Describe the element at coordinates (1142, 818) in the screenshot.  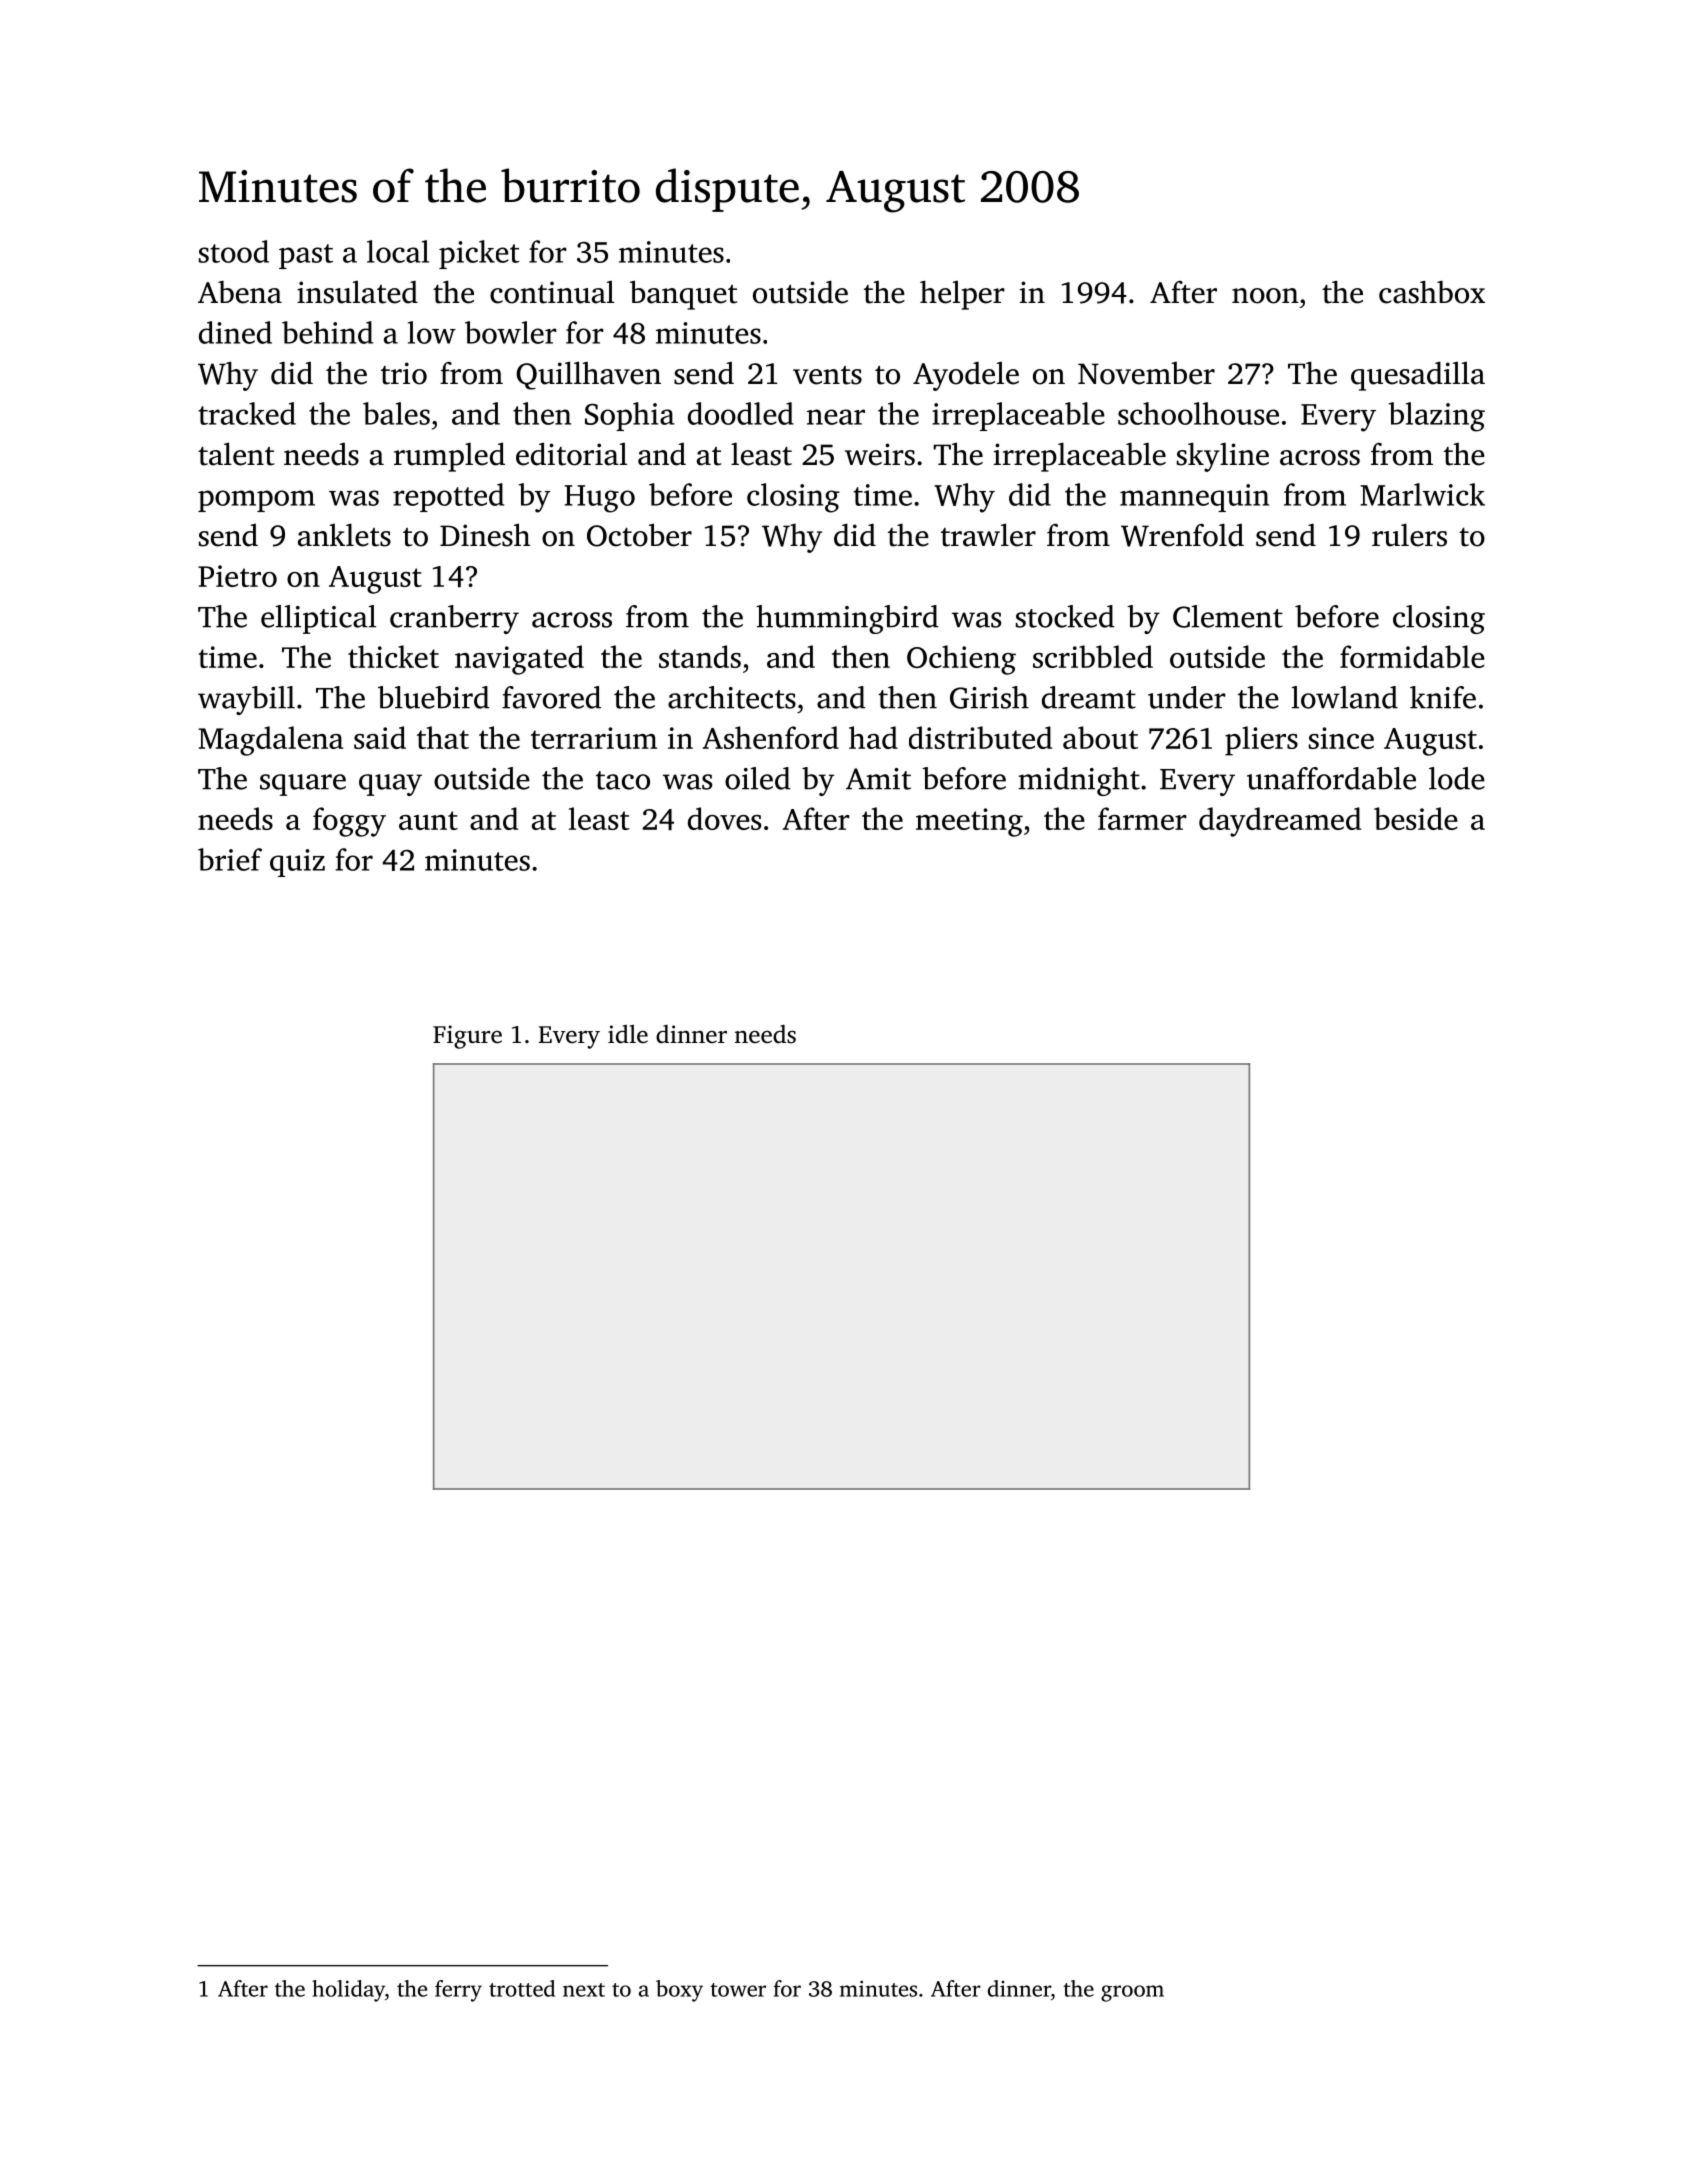
I see `farmer` at that location.
